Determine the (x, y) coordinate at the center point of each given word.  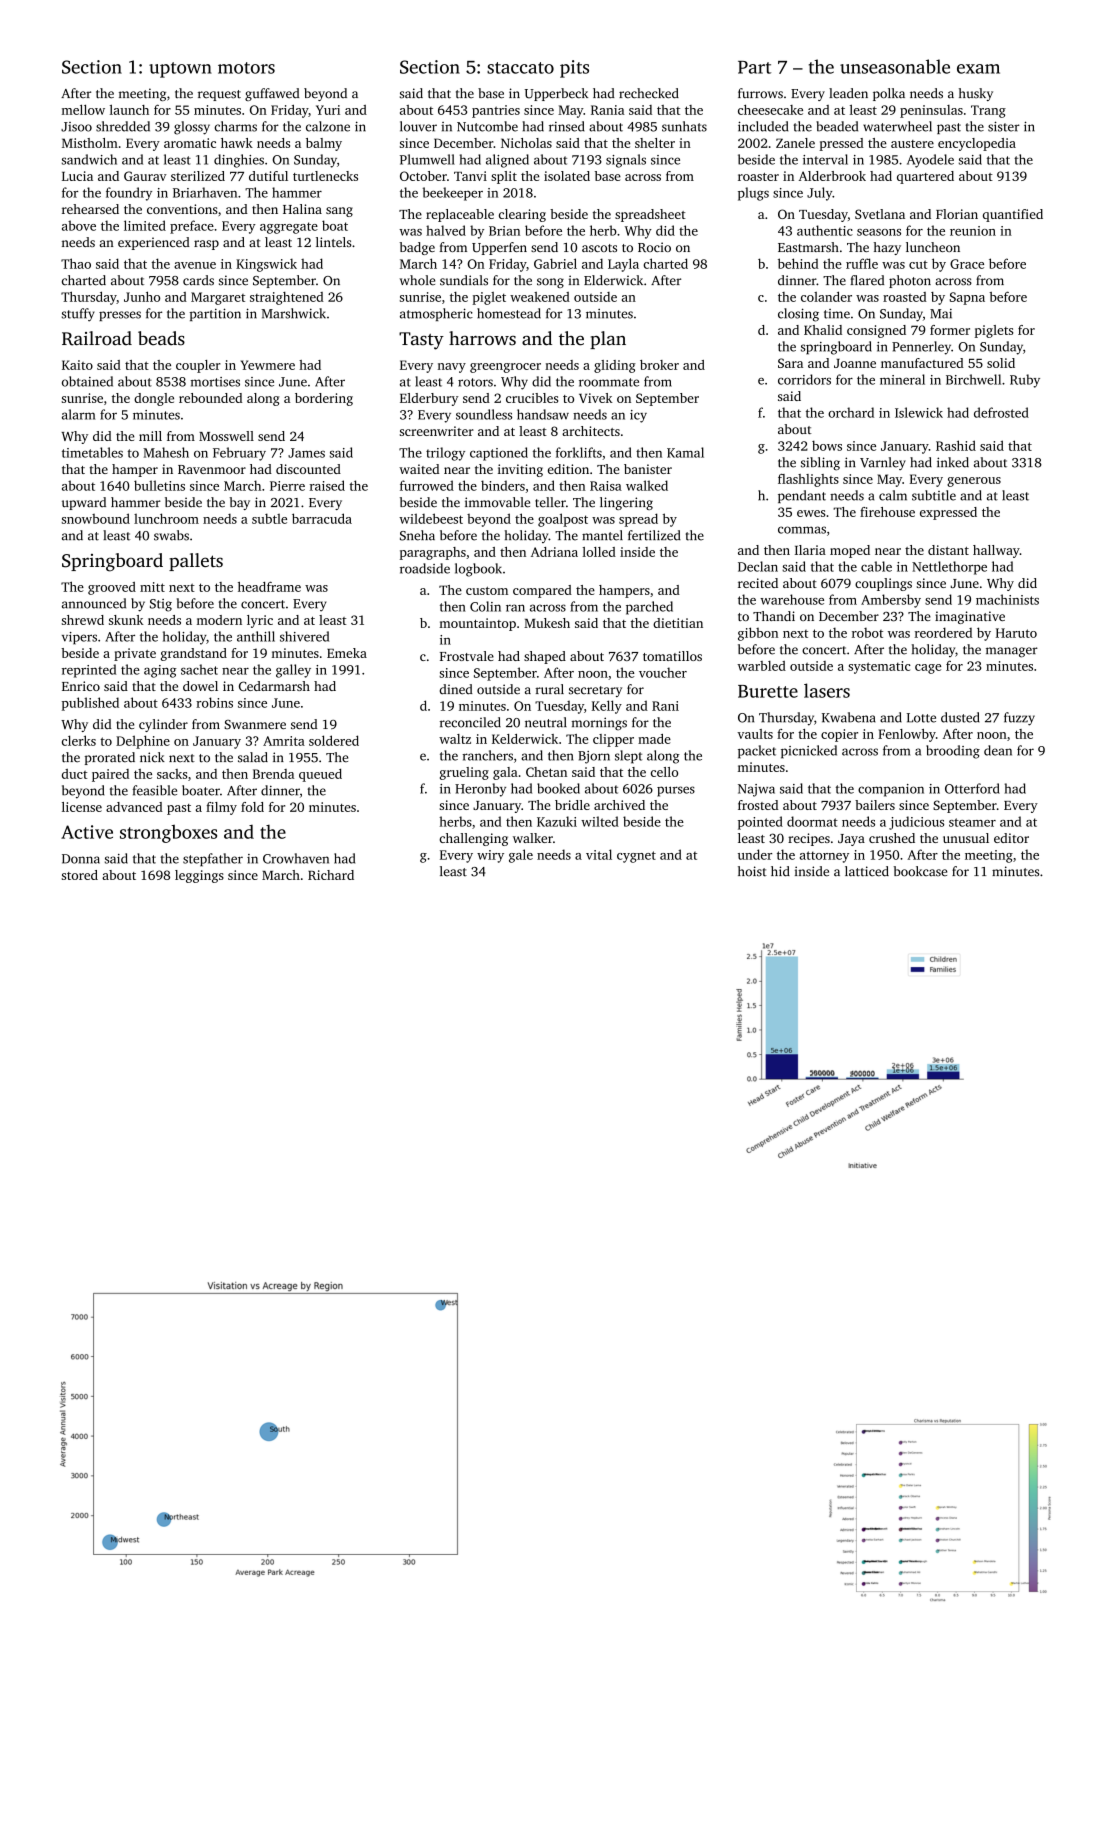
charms (236, 126)
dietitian (678, 623)
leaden (848, 93)
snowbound (96, 518)
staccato (520, 68)
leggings (199, 876)
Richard (331, 875)
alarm (78, 414)
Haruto (1016, 633)
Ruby (1025, 381)
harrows (482, 338)
